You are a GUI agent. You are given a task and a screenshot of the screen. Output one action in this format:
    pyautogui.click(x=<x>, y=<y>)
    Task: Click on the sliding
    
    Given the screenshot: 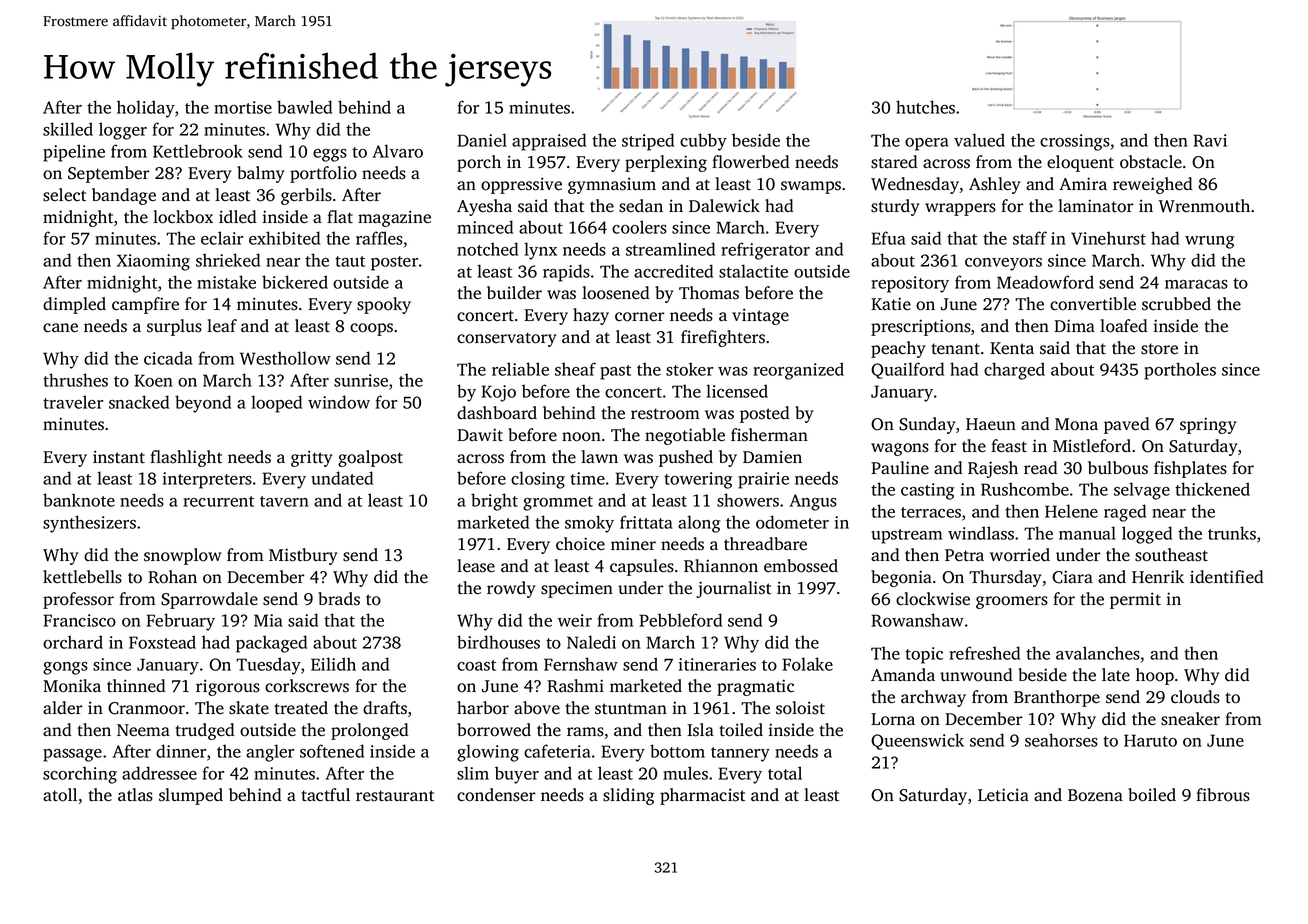 What is the action you would take?
    pyautogui.click(x=629, y=796)
